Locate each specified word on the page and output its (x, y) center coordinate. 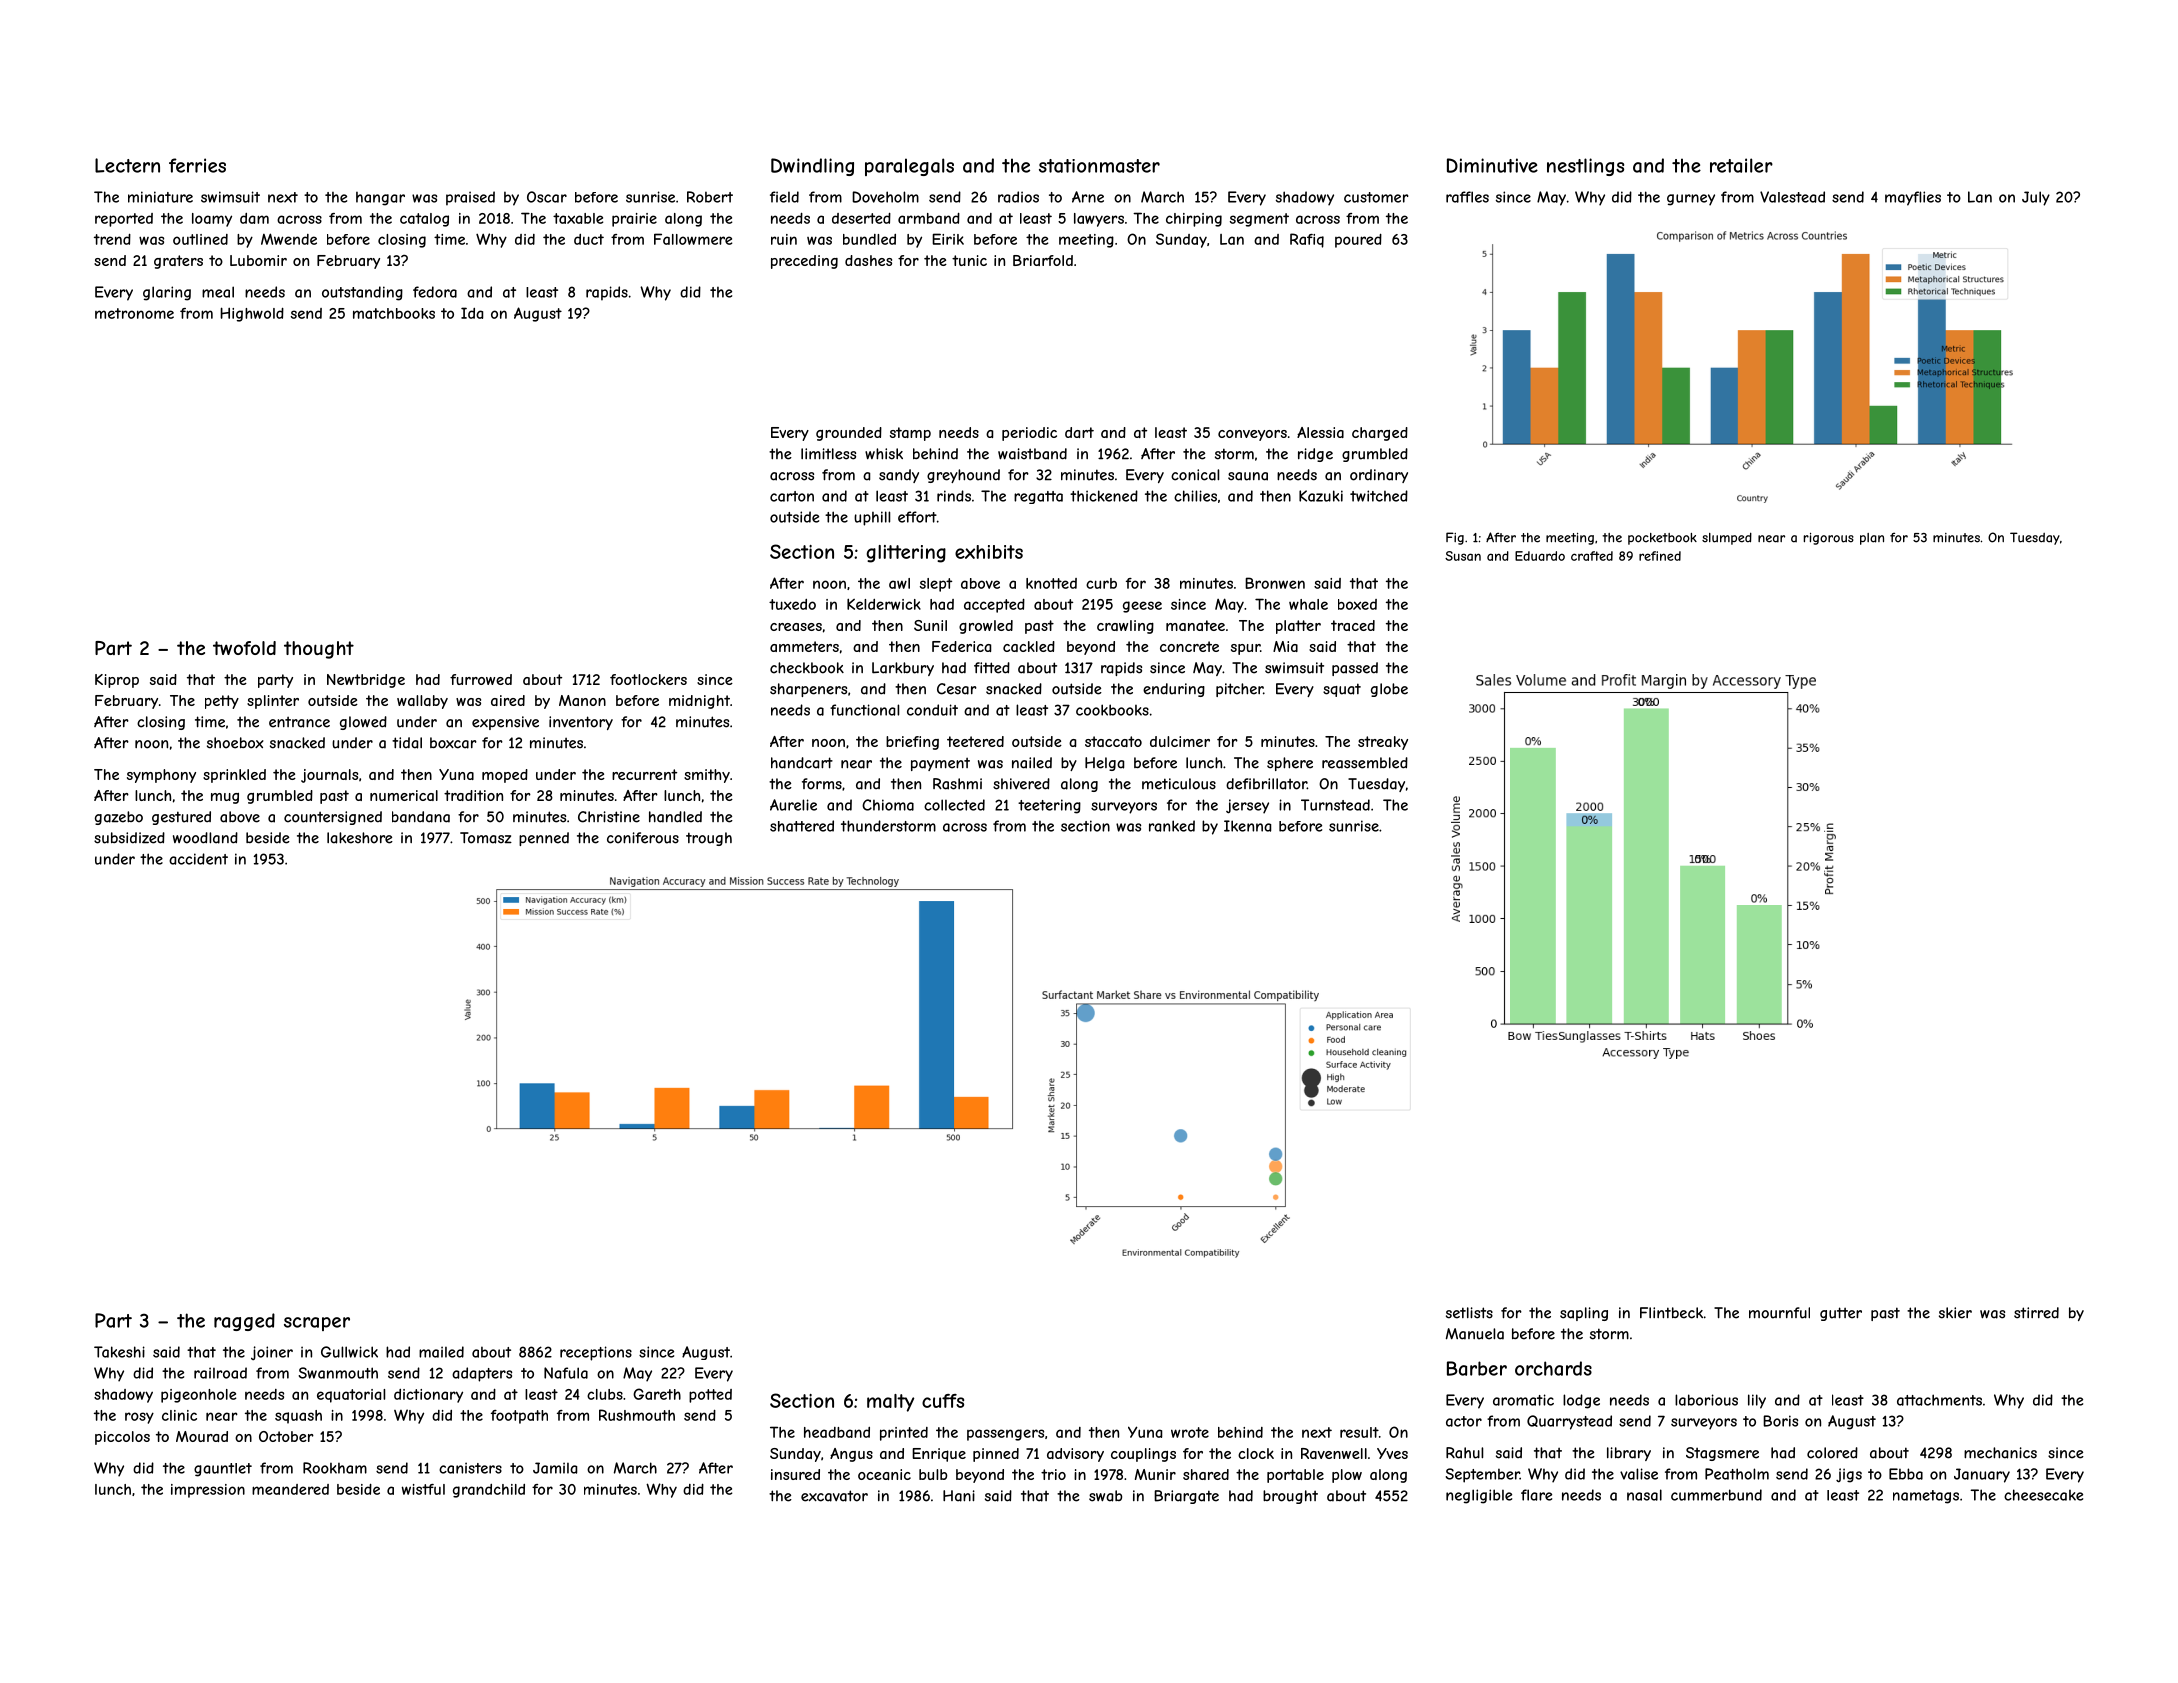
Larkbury (903, 669)
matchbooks (394, 313)
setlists (1469, 1313)
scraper (317, 1324)
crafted (1592, 556)
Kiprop (117, 681)
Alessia (1320, 432)
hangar (380, 199)
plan (1872, 539)
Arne (1088, 197)
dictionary (428, 1396)
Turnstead (1335, 805)
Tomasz (486, 838)
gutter (1841, 1314)
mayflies (1913, 198)
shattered (802, 826)
